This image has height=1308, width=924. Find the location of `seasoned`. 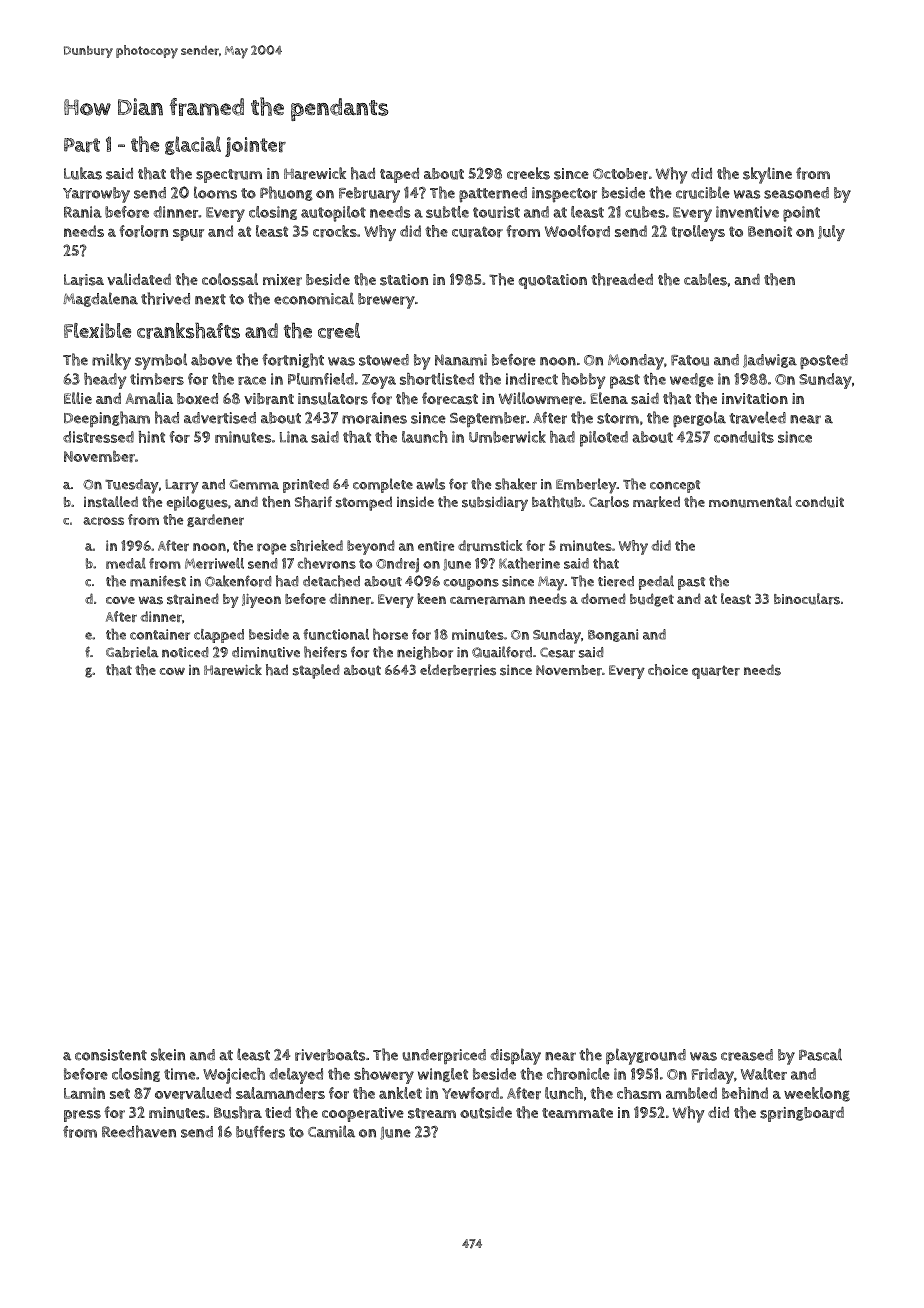

seasoned is located at coordinates (796, 193).
